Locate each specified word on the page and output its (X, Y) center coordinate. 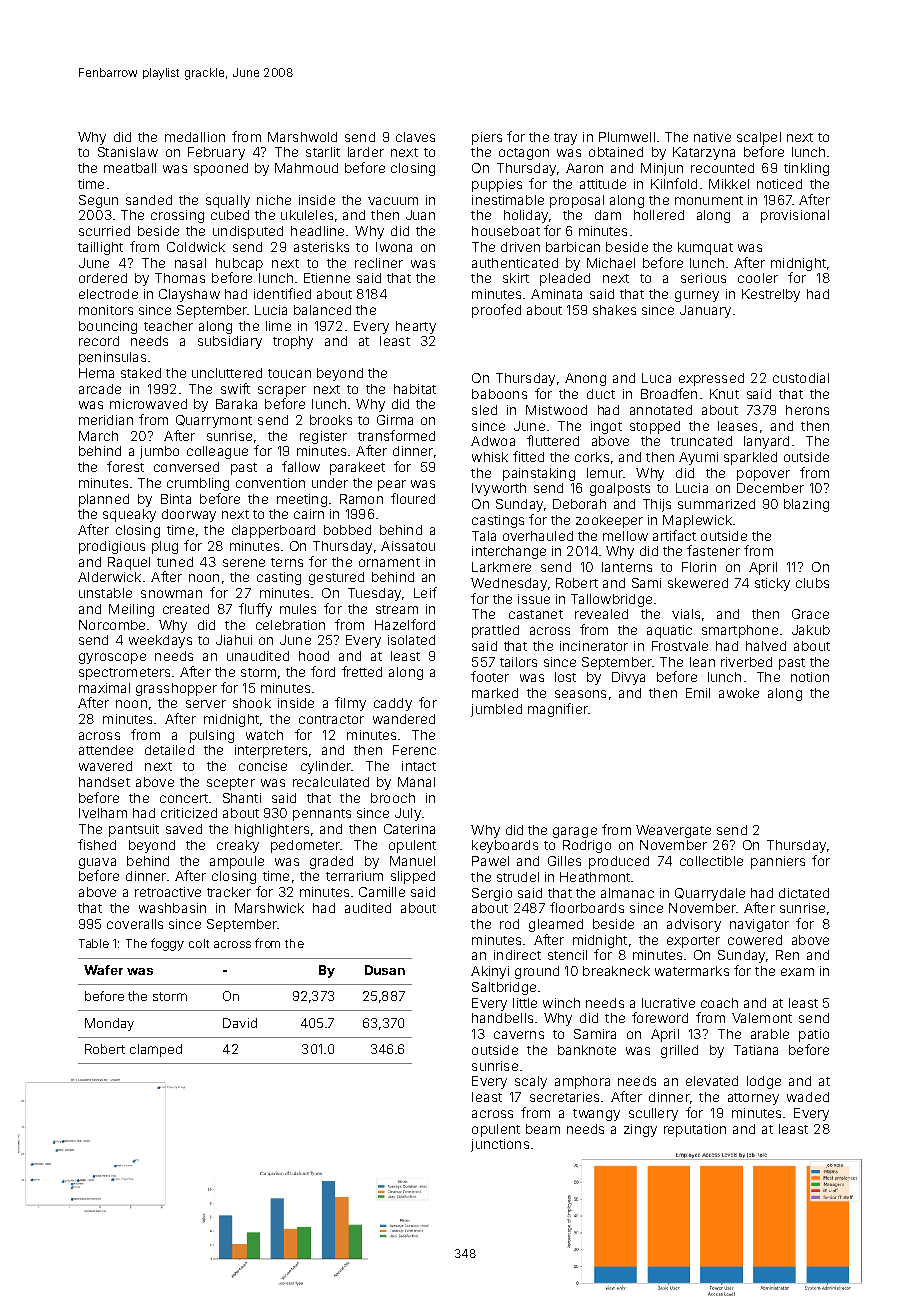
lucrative (668, 1003)
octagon (524, 154)
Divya (628, 678)
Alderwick (109, 577)
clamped (156, 1050)
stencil (567, 955)
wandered (404, 719)
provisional (795, 216)
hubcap (239, 264)
